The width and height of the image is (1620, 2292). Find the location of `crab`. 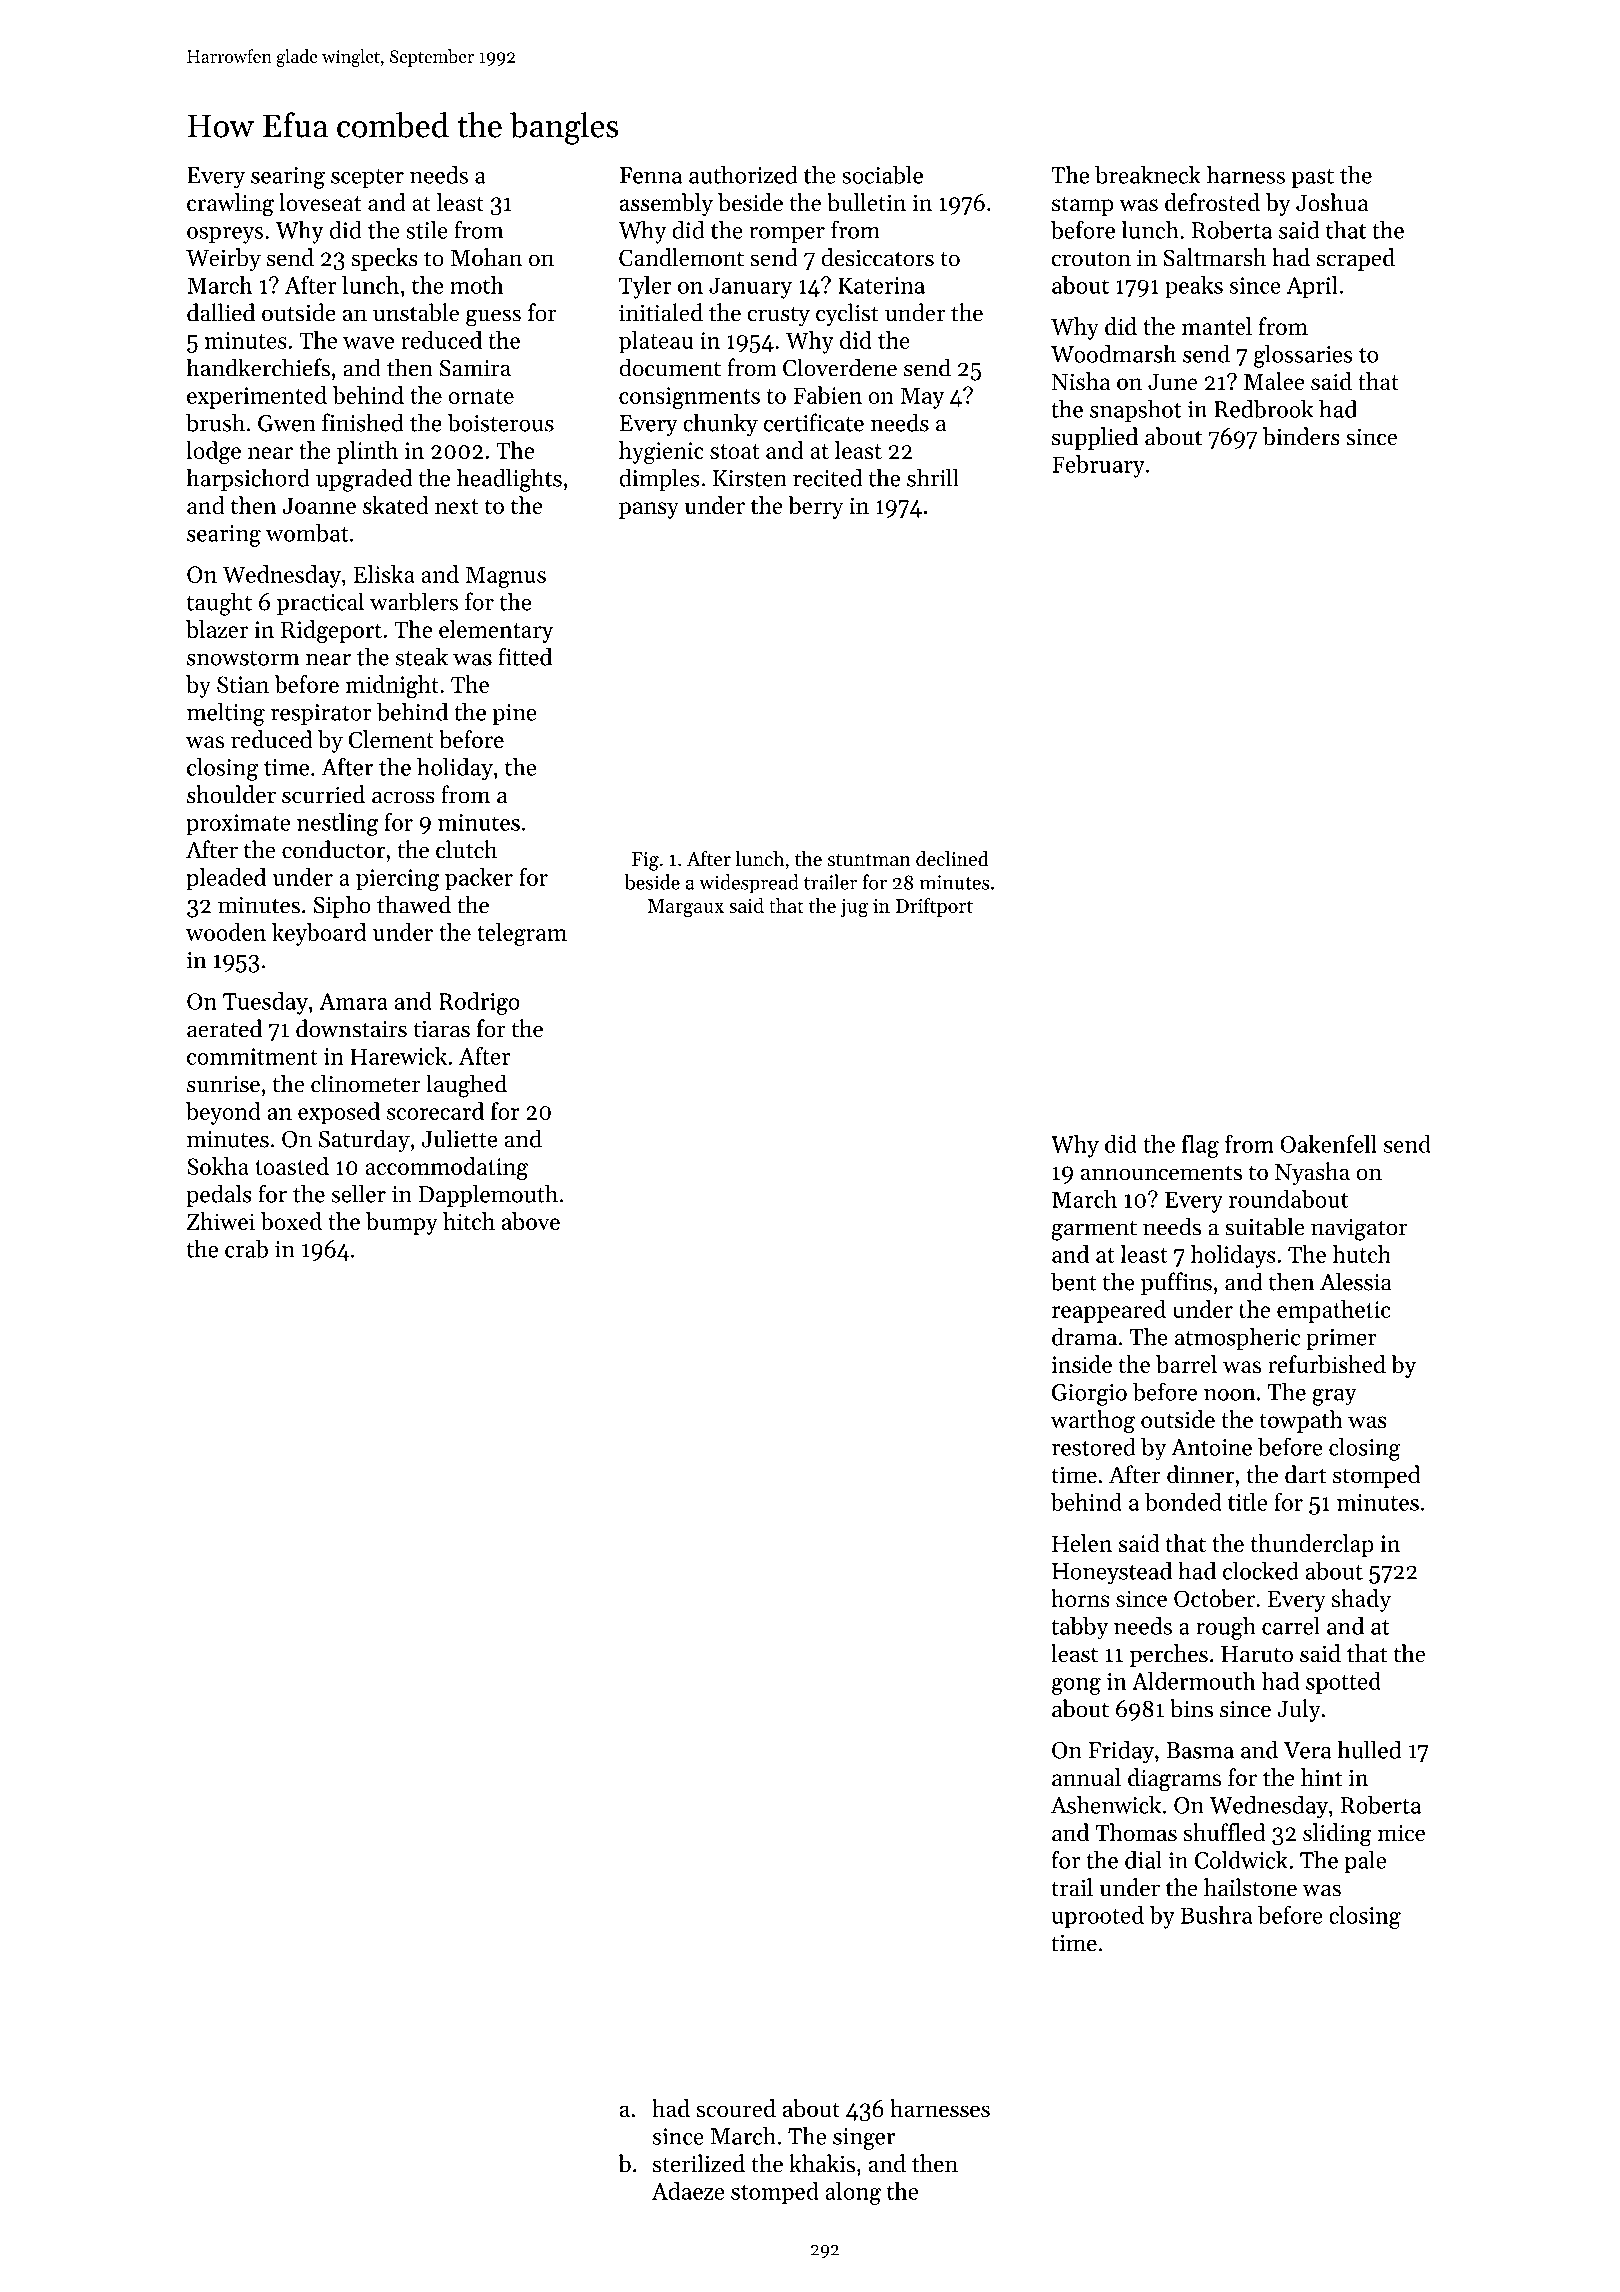

crab is located at coordinates (246, 1249).
